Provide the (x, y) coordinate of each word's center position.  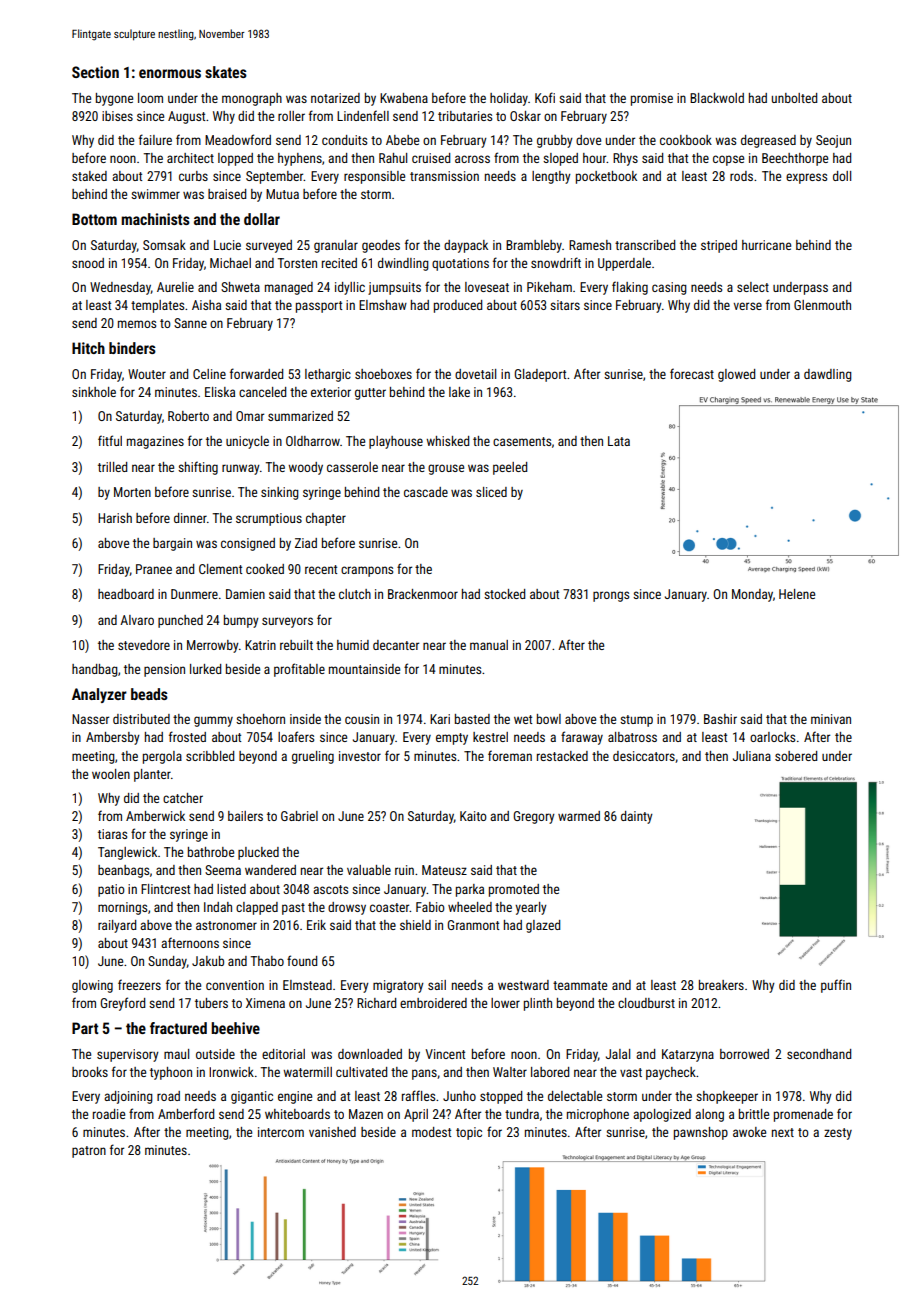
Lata (619, 441)
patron (89, 1152)
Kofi (545, 97)
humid (353, 645)
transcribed (645, 245)
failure (155, 139)
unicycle (247, 442)
